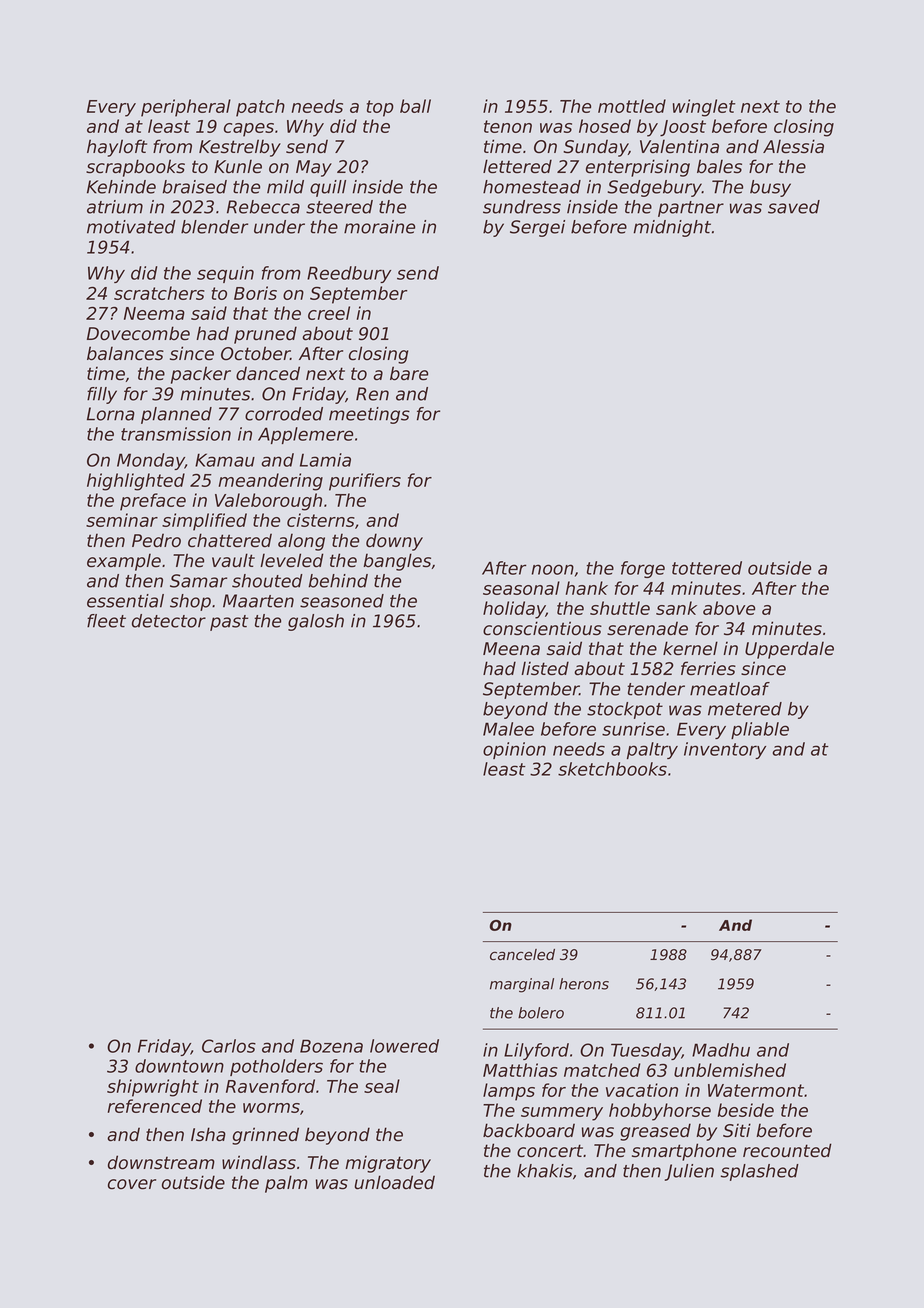 This screenshot has height=1308, width=924. What do you see at coordinates (508, 729) in the screenshot?
I see `Malee` at bounding box center [508, 729].
